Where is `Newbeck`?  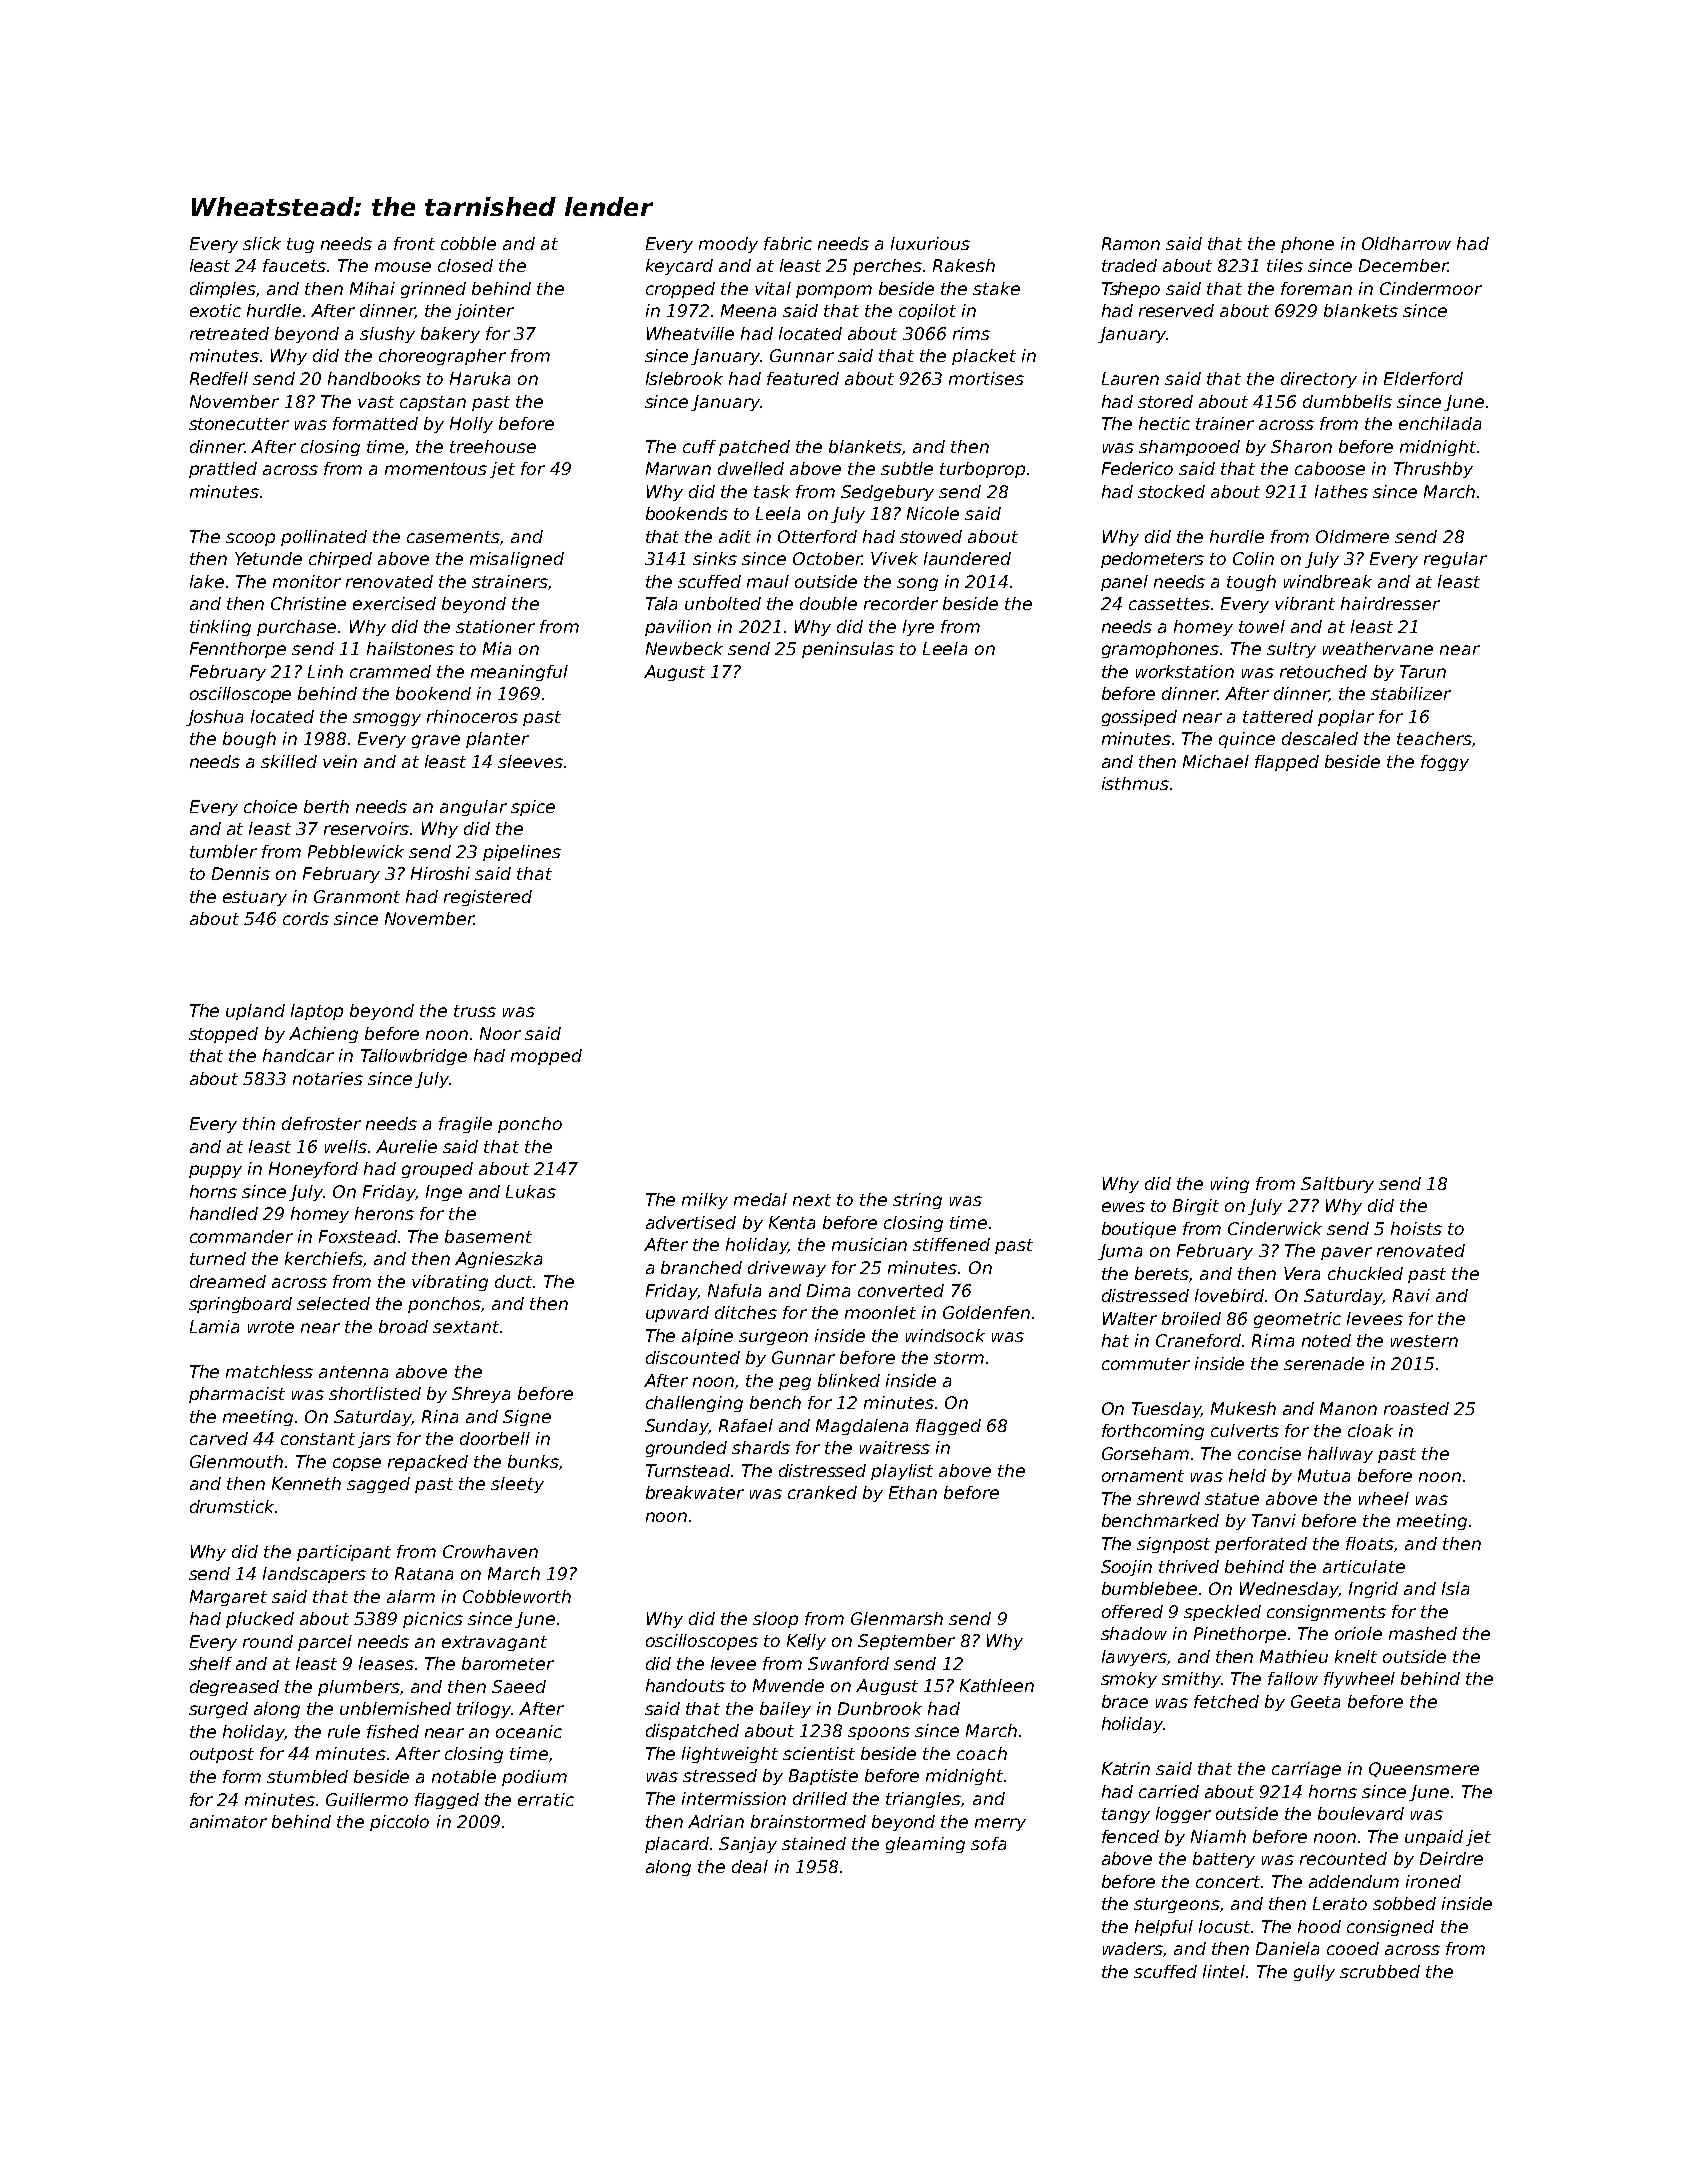 Newbeck is located at coordinates (684, 648).
